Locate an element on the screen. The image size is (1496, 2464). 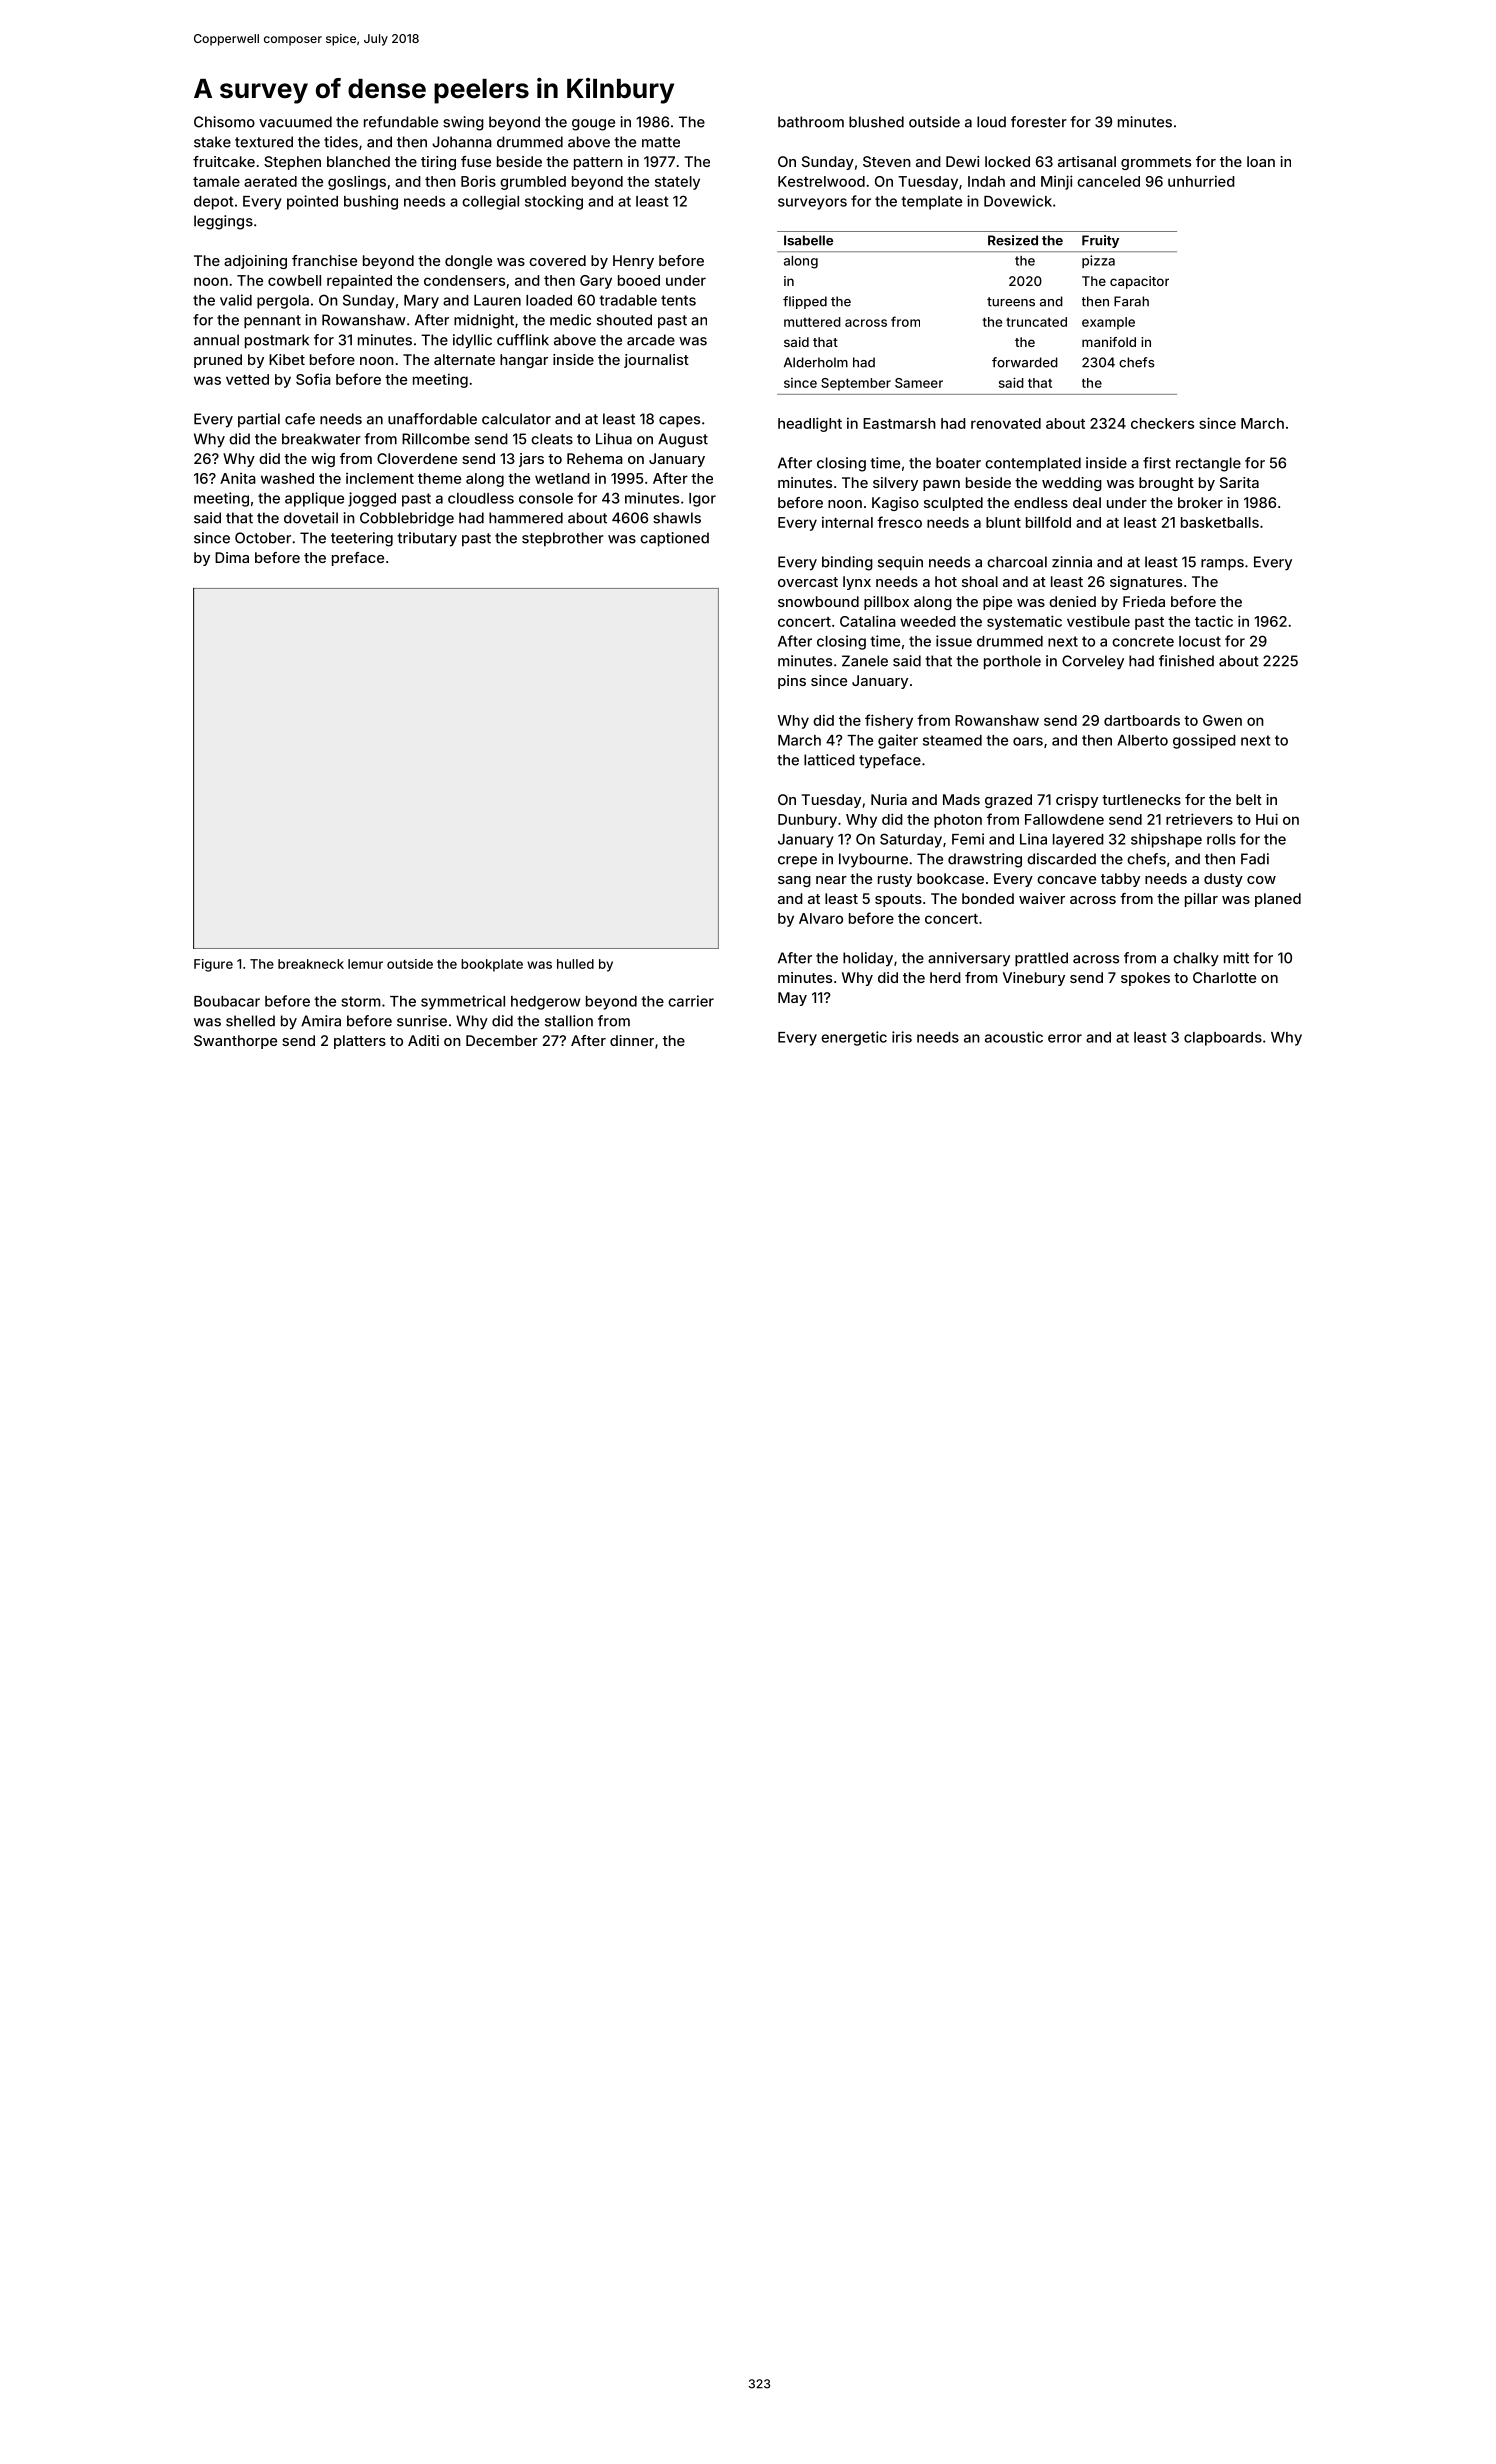
forester is located at coordinates (1039, 122).
